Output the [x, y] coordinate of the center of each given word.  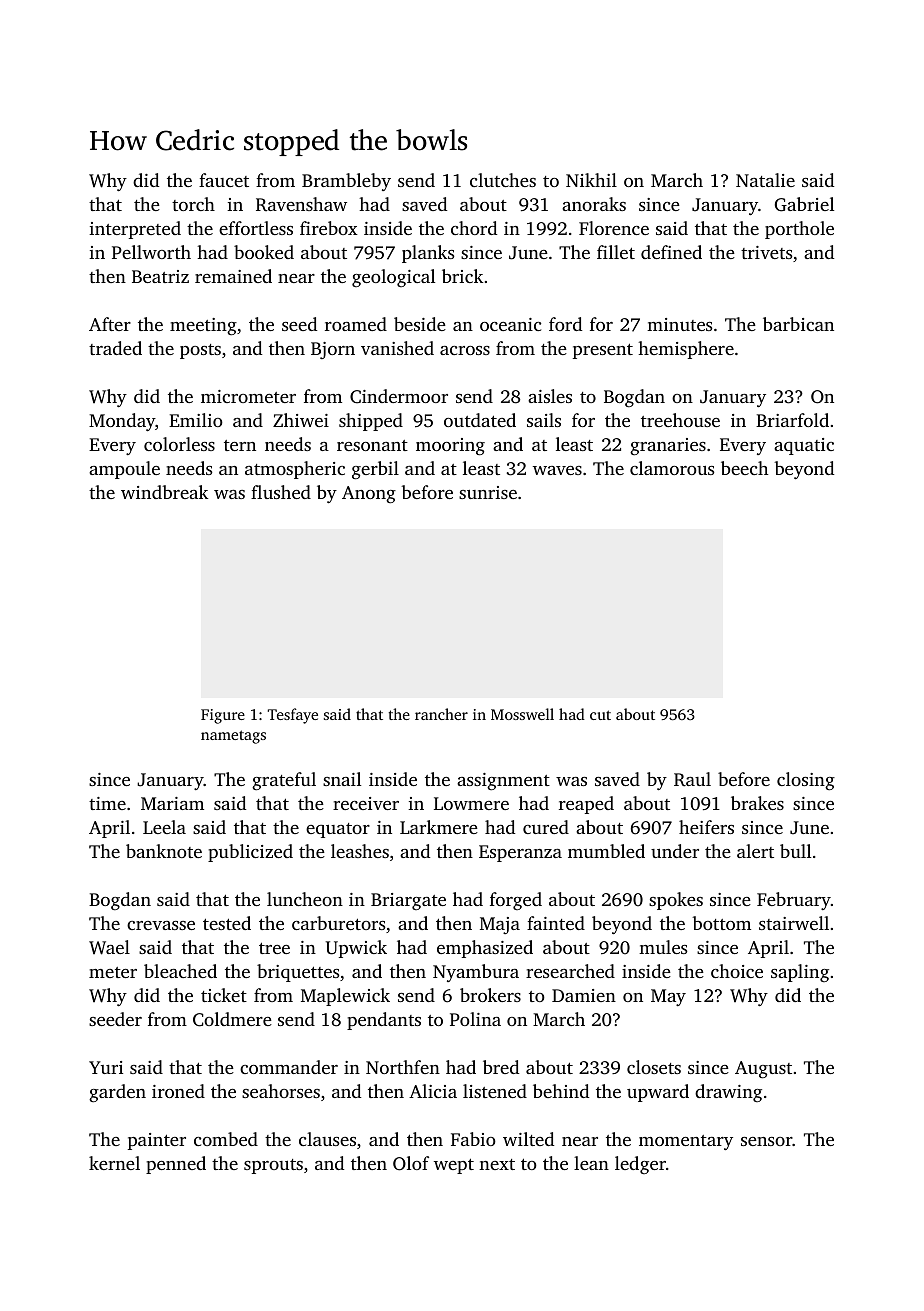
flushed [281, 492]
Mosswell [522, 714]
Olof [411, 1163]
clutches [503, 180]
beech [744, 468]
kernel [114, 1163]
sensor [767, 1141]
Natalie [765, 180]
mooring [450, 447]
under [675, 851]
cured [546, 827]
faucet [224, 180]
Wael [109, 947]
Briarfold [792, 420]
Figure [223, 716]
